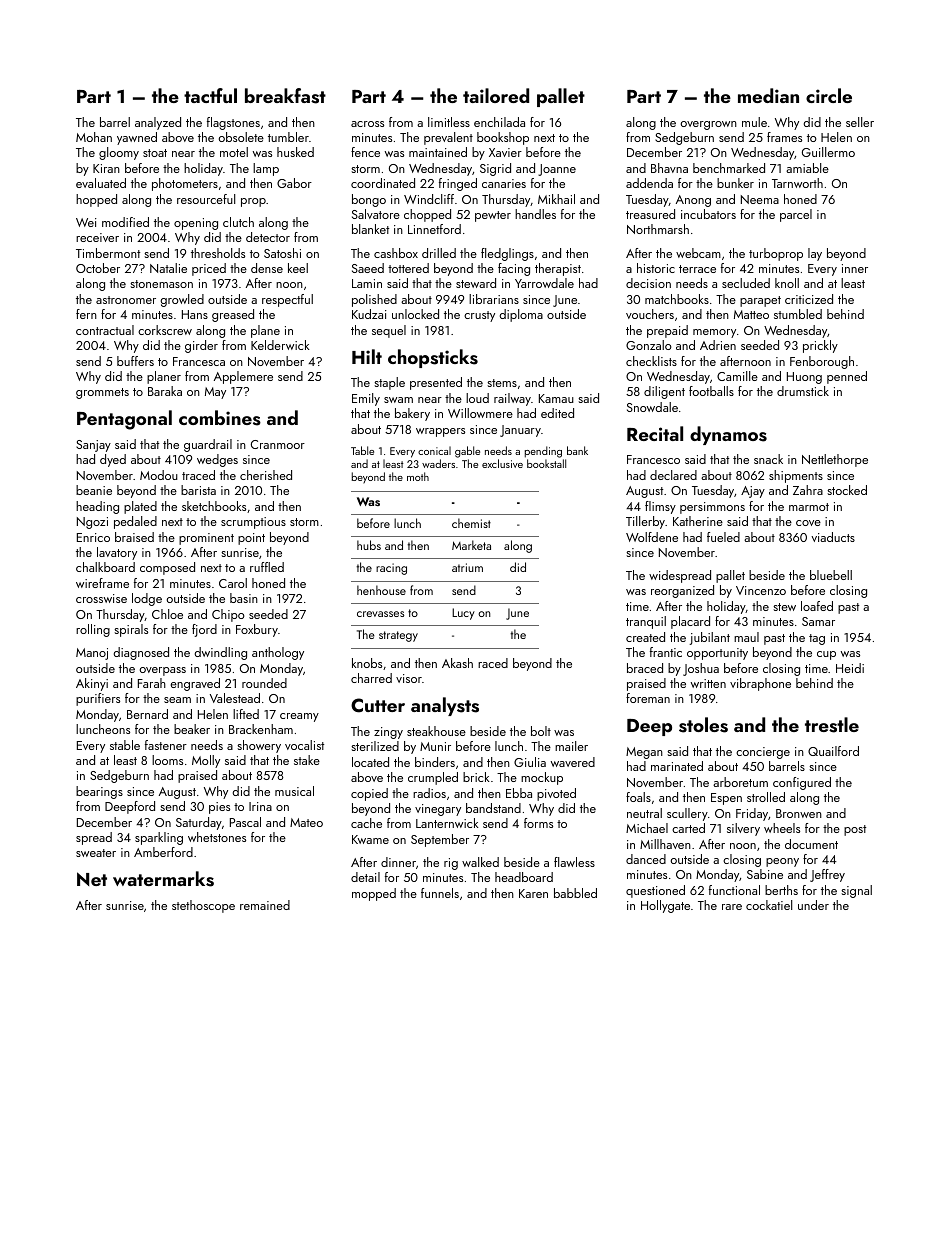  I want to click on Akinyi, so click(92, 684).
